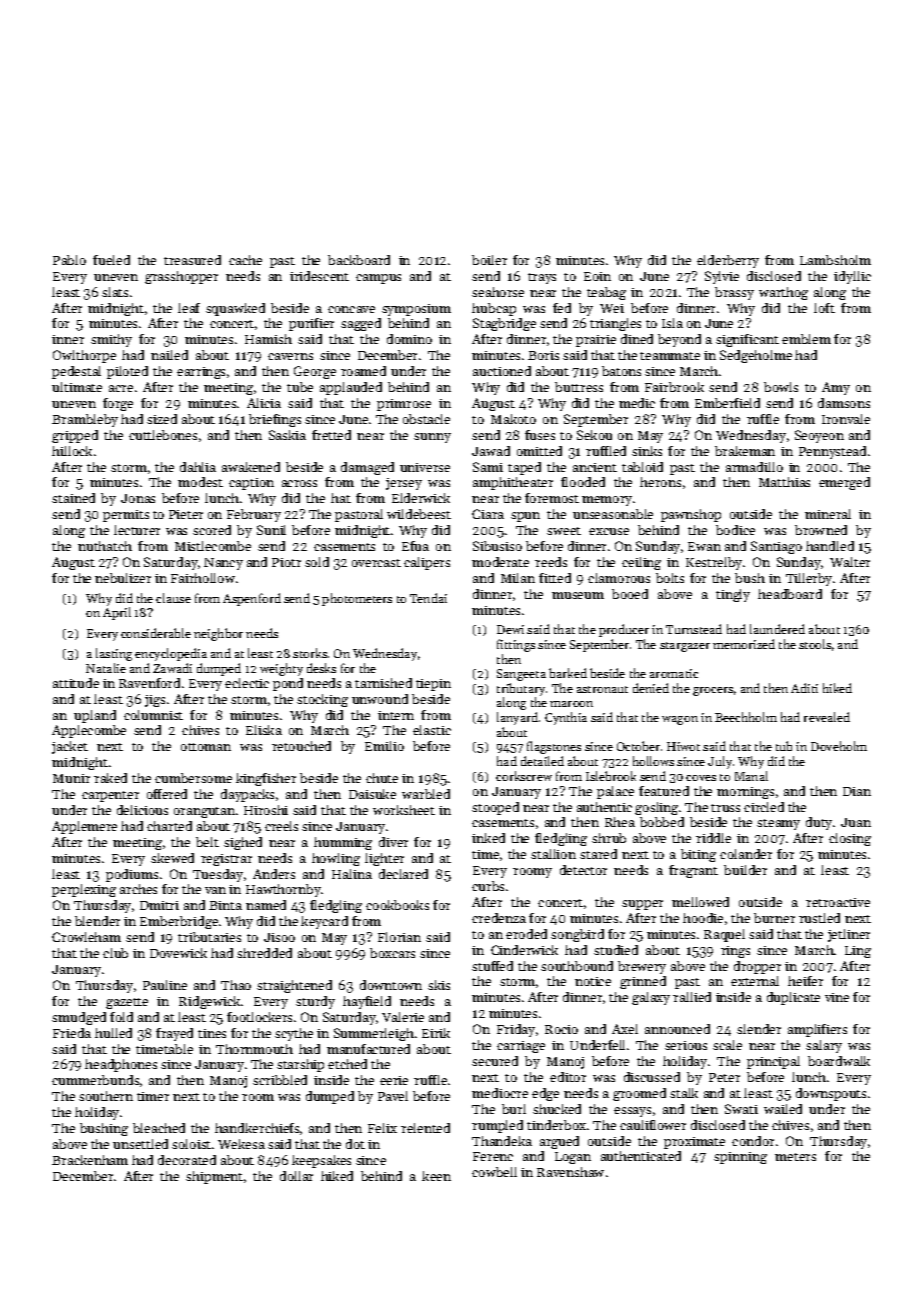 The height and width of the screenshot is (1308, 924). What do you see at coordinates (497, 1126) in the screenshot?
I see `rumpled` at bounding box center [497, 1126].
